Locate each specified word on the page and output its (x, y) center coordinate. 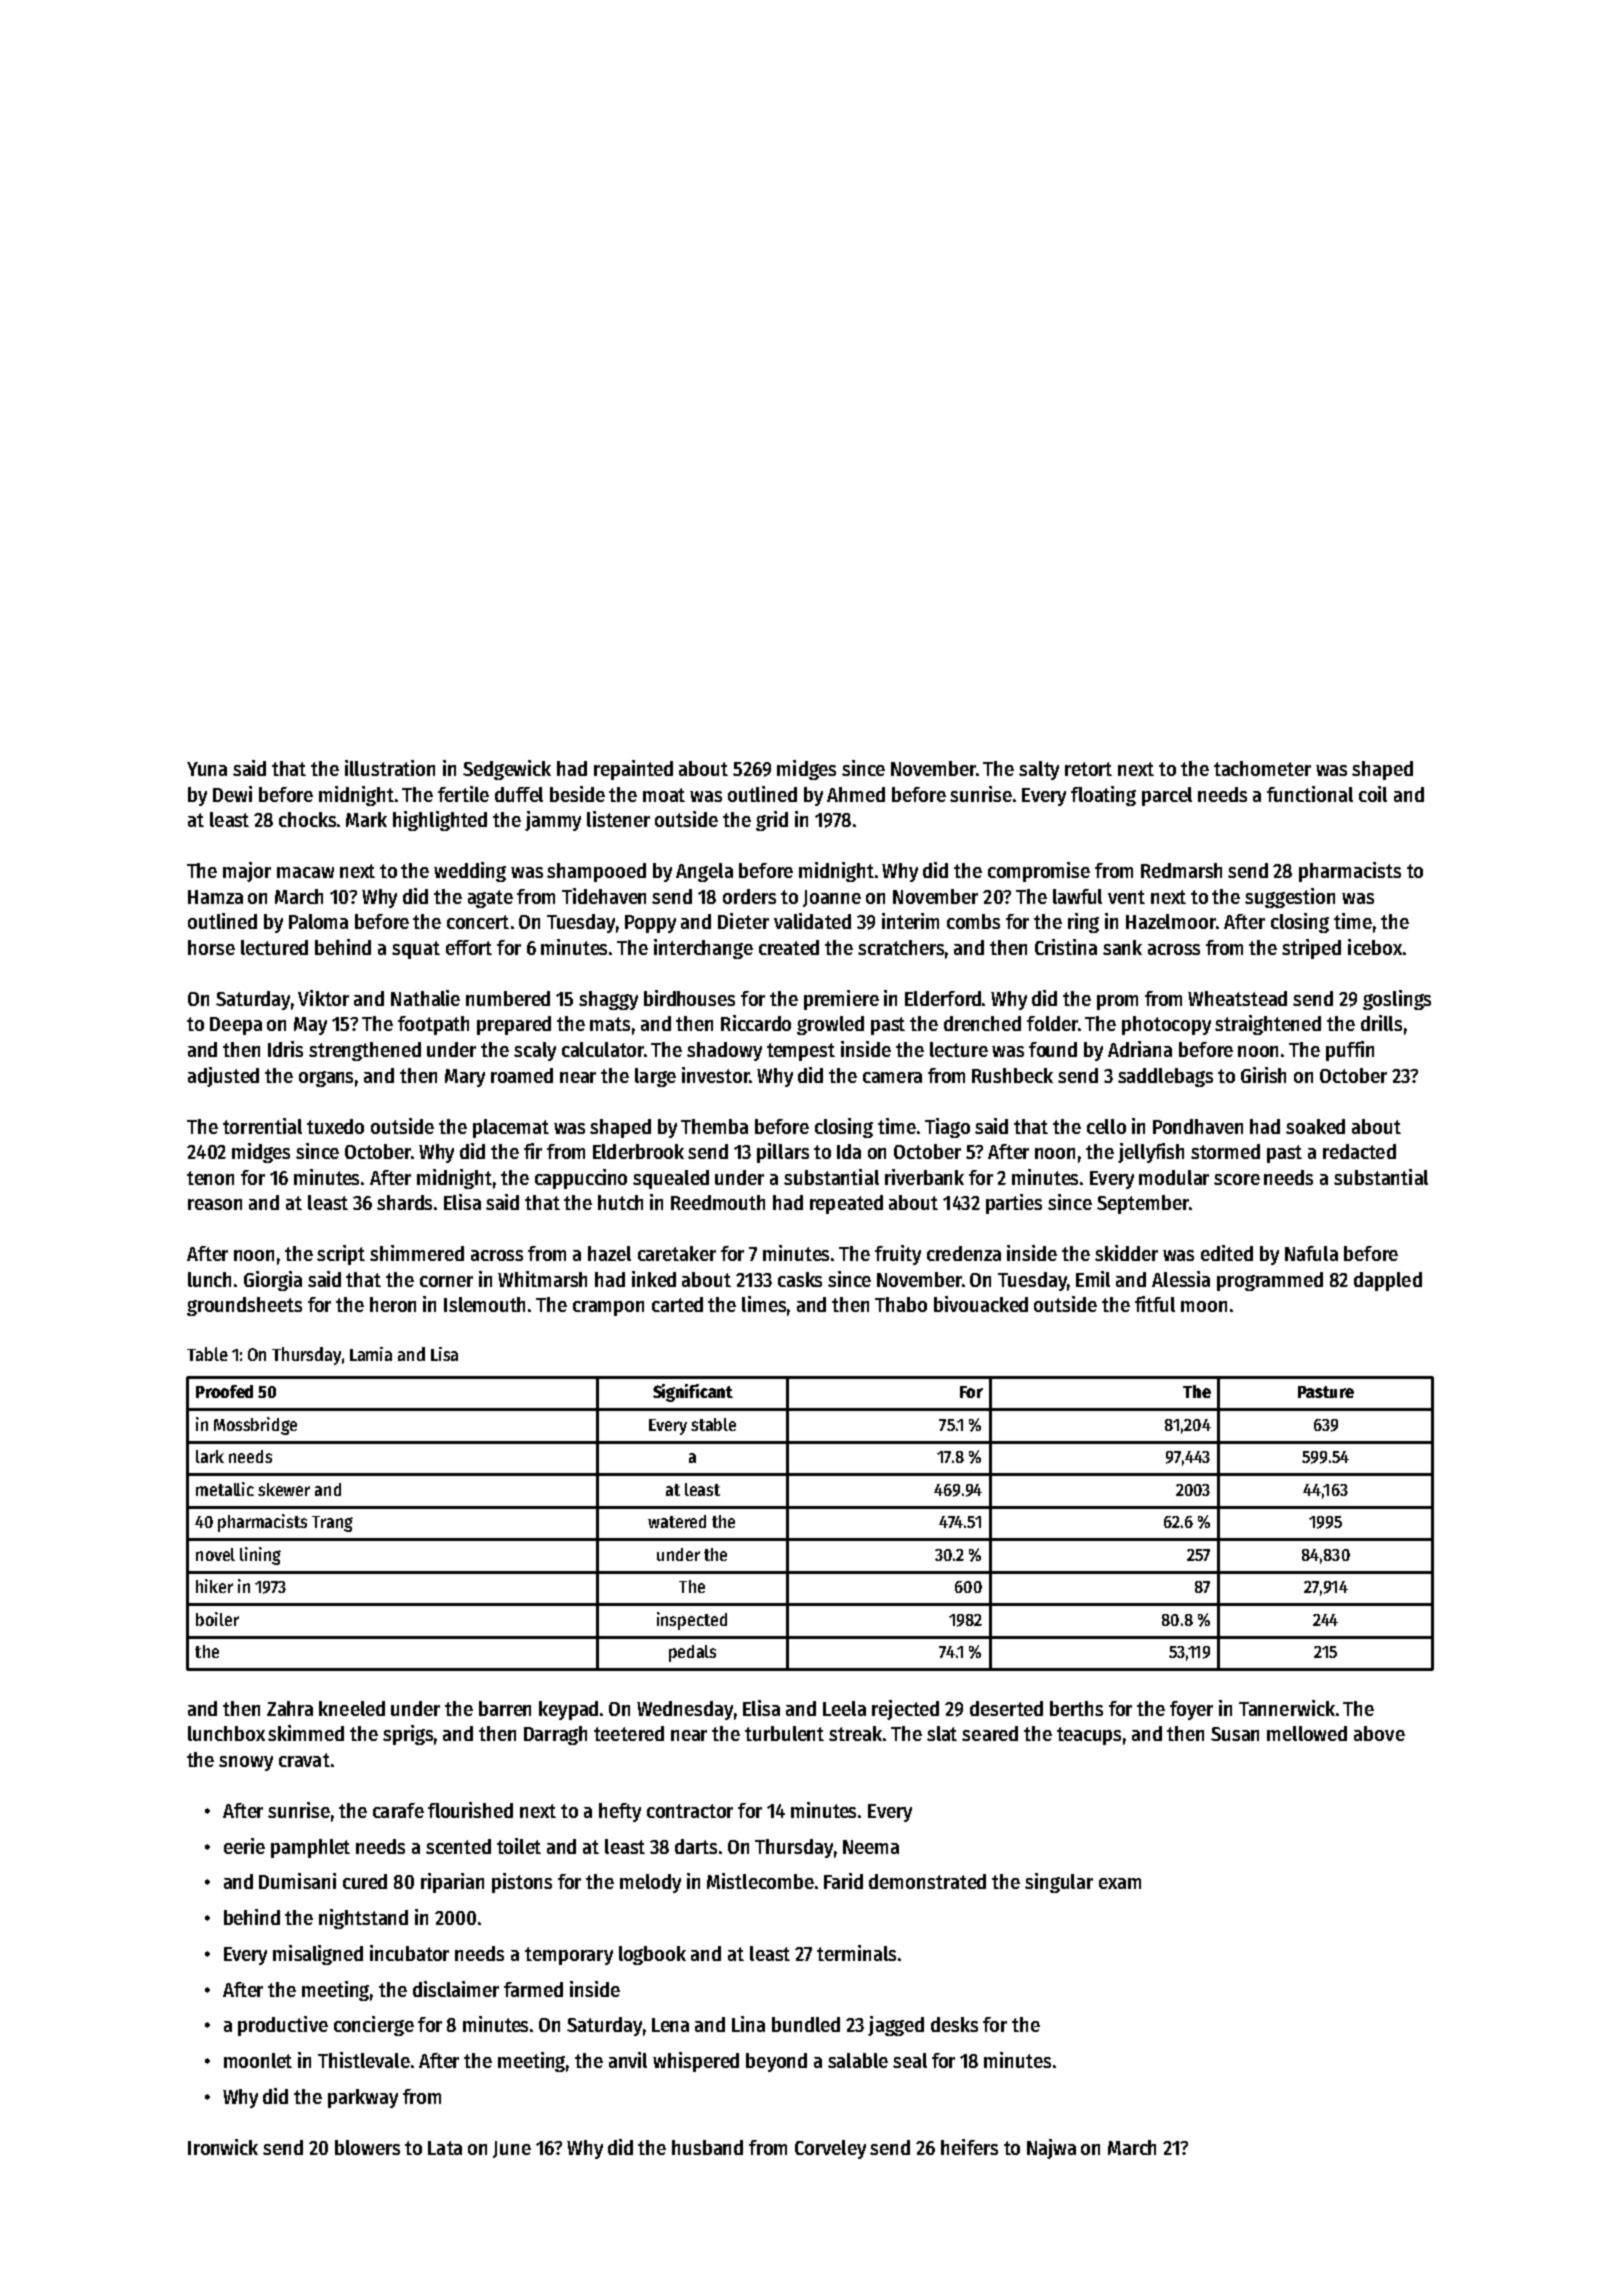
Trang (332, 1524)
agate (490, 899)
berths (1076, 1708)
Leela (844, 1708)
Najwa (1051, 2149)
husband (707, 2147)
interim (910, 921)
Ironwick (223, 2147)
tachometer (1262, 768)
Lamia (371, 1354)
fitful (1155, 1304)
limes (764, 1304)
